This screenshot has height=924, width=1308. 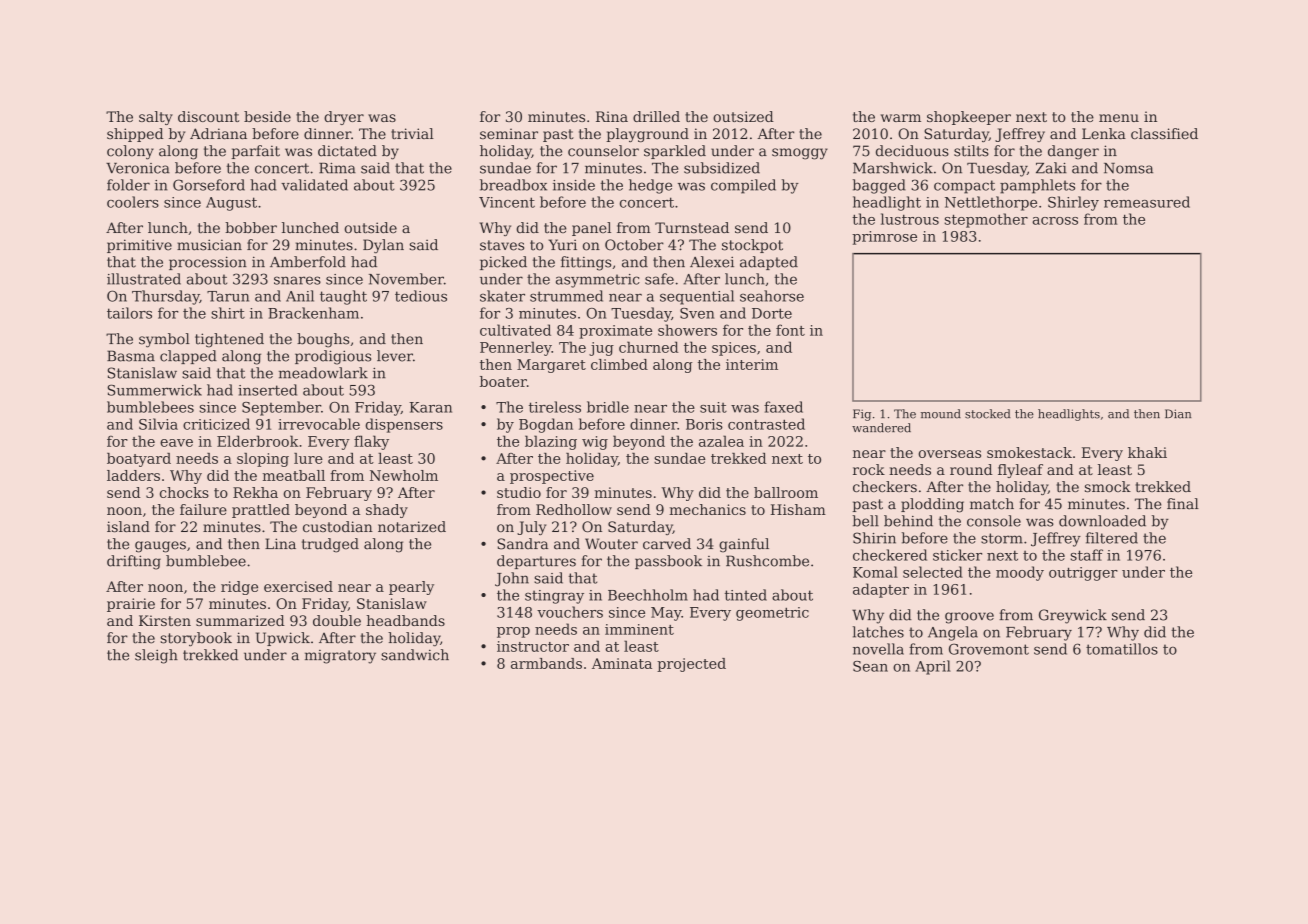 What do you see at coordinates (139, 460) in the screenshot?
I see `boatyard` at bounding box center [139, 460].
